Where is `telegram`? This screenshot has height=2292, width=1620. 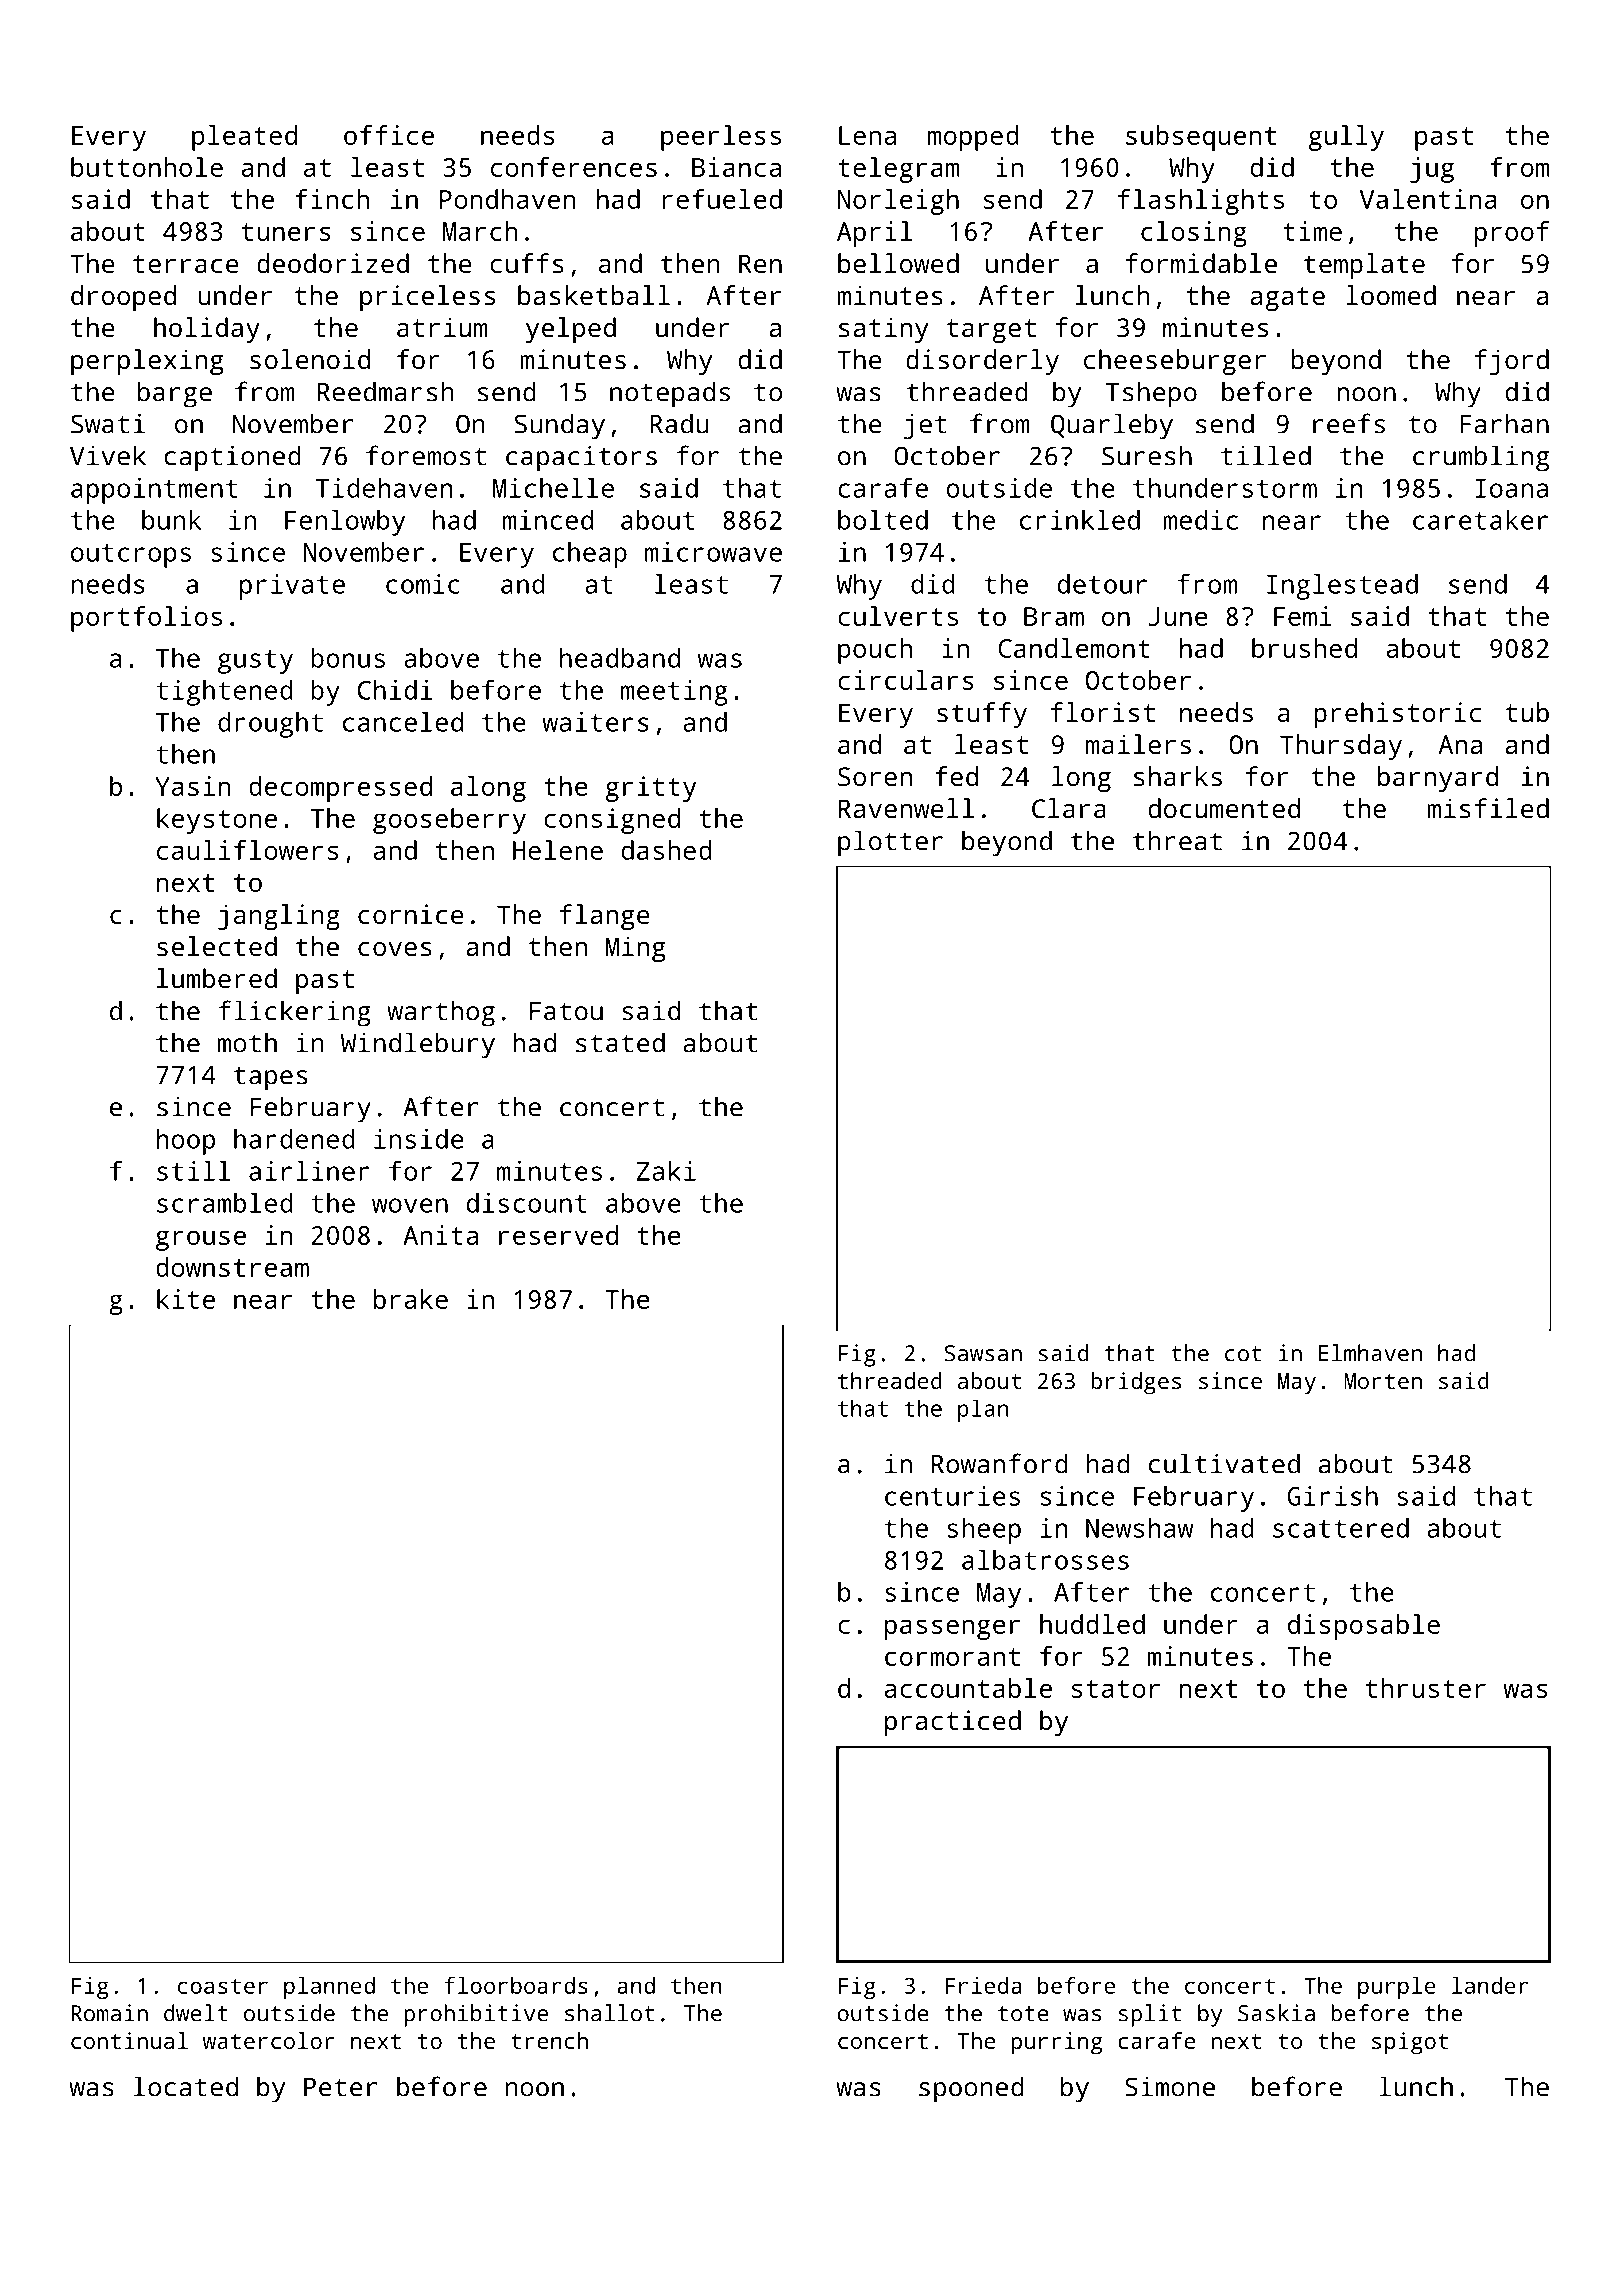
telegram is located at coordinates (899, 170).
